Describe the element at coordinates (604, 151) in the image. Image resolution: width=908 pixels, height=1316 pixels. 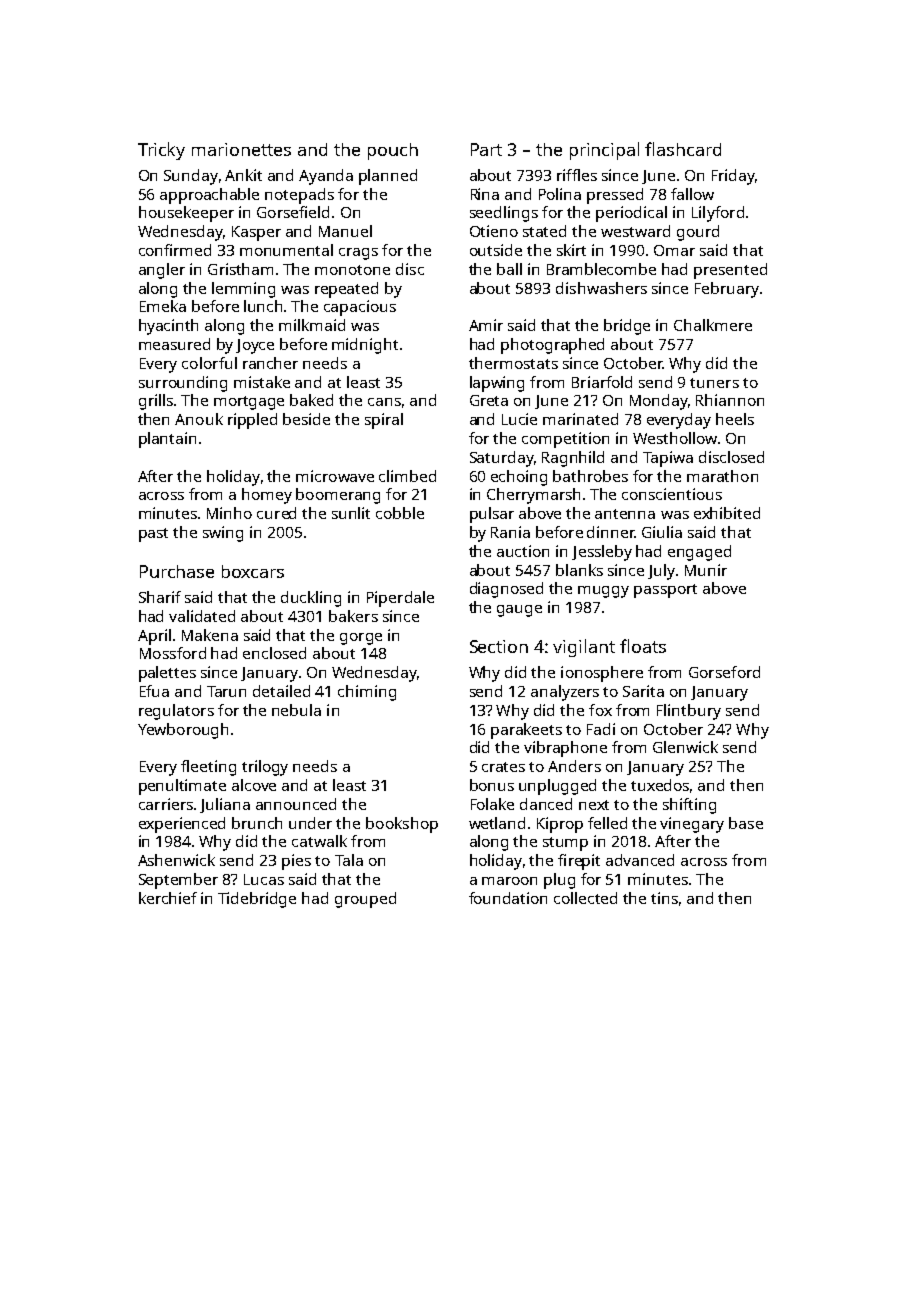
I see `principal` at that location.
